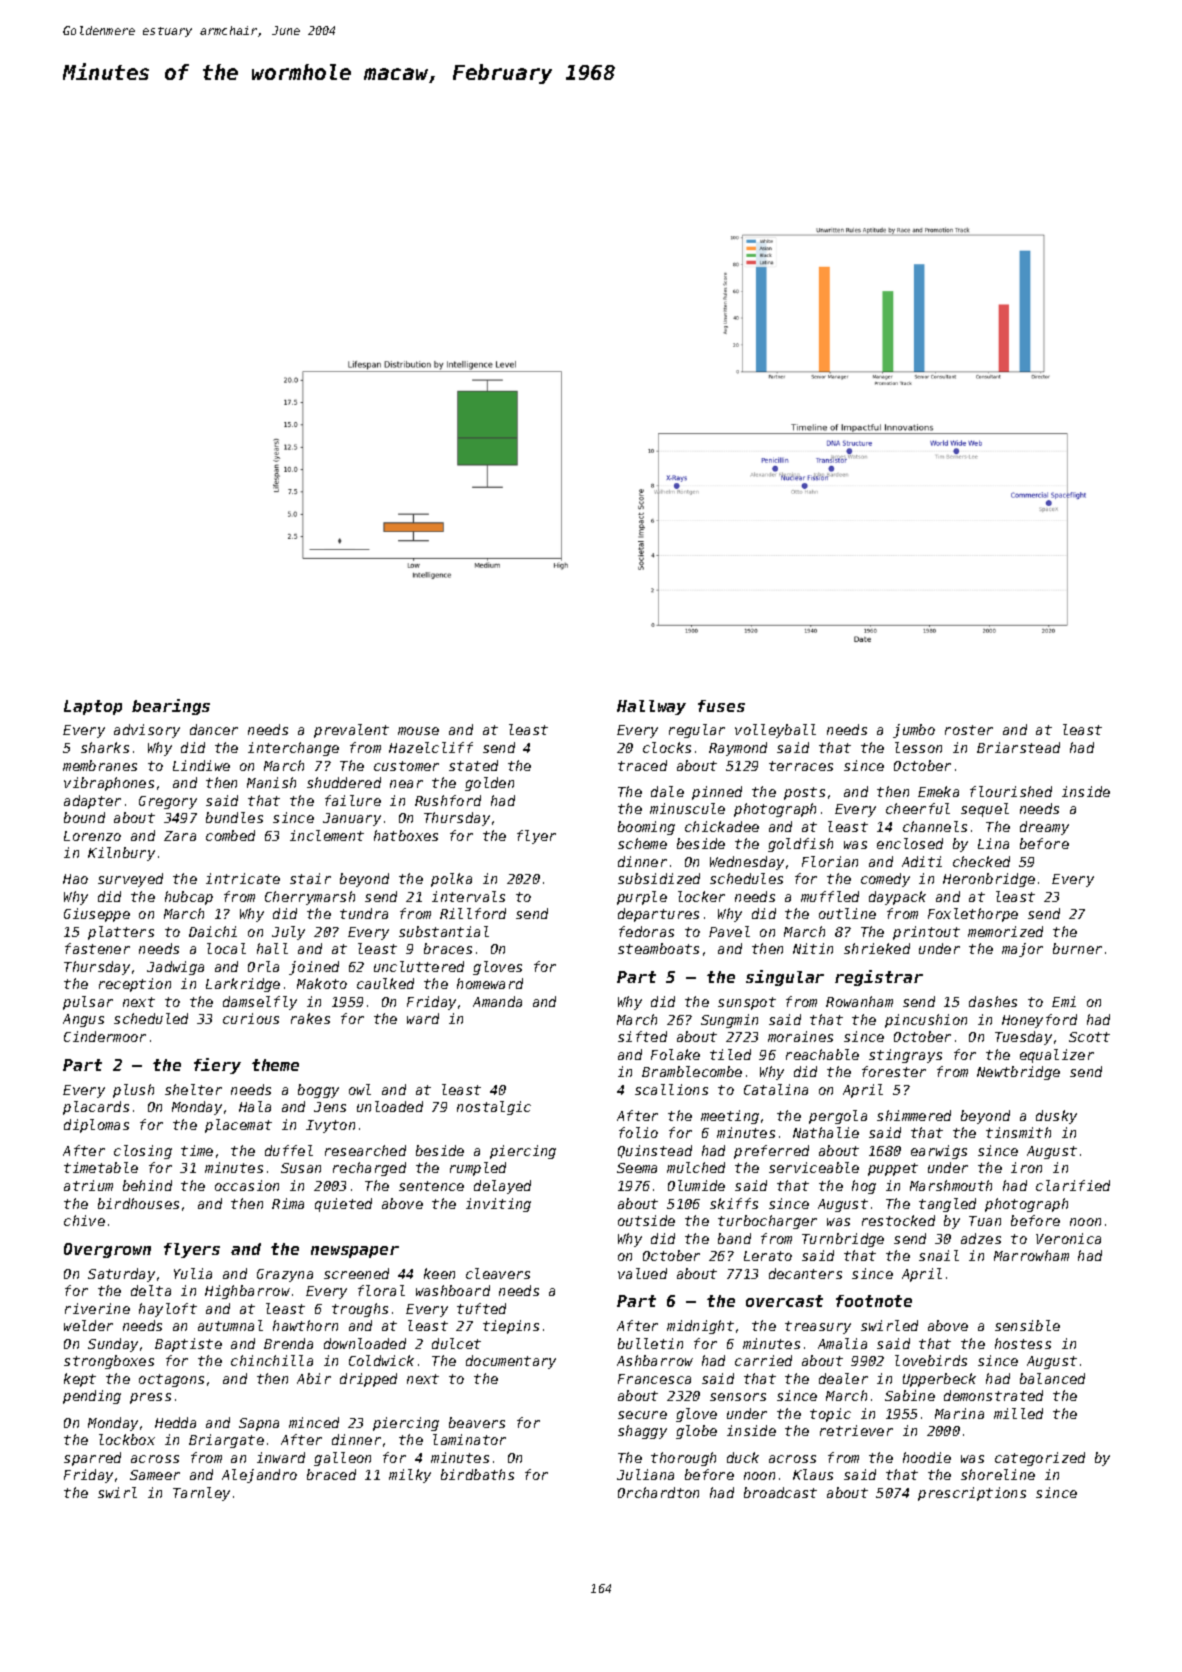 The height and width of the page is (1672, 1182). Describe the element at coordinates (213, 931) in the page. I see `Daichi` at that location.
